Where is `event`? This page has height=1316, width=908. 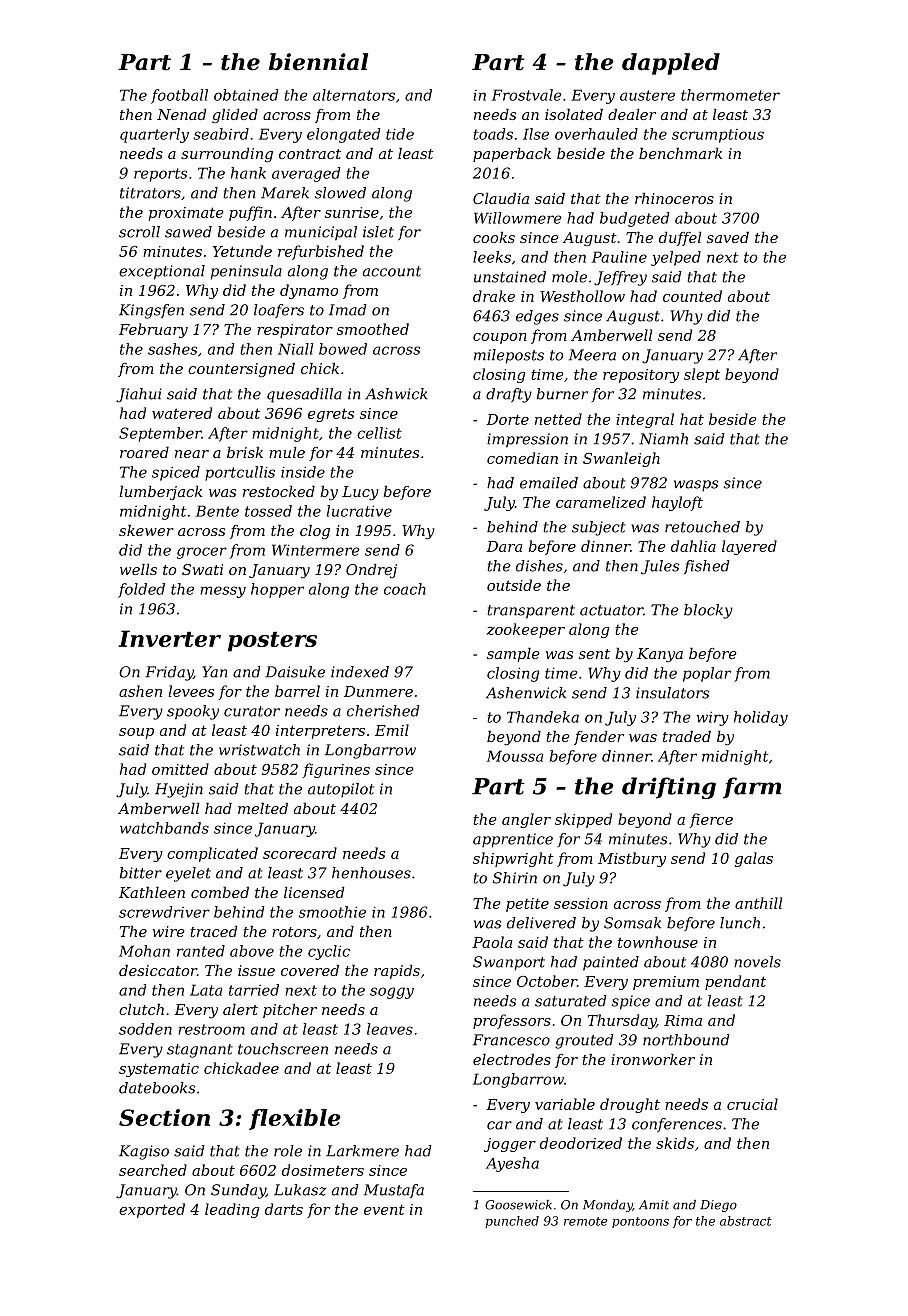
event is located at coordinates (384, 1209).
